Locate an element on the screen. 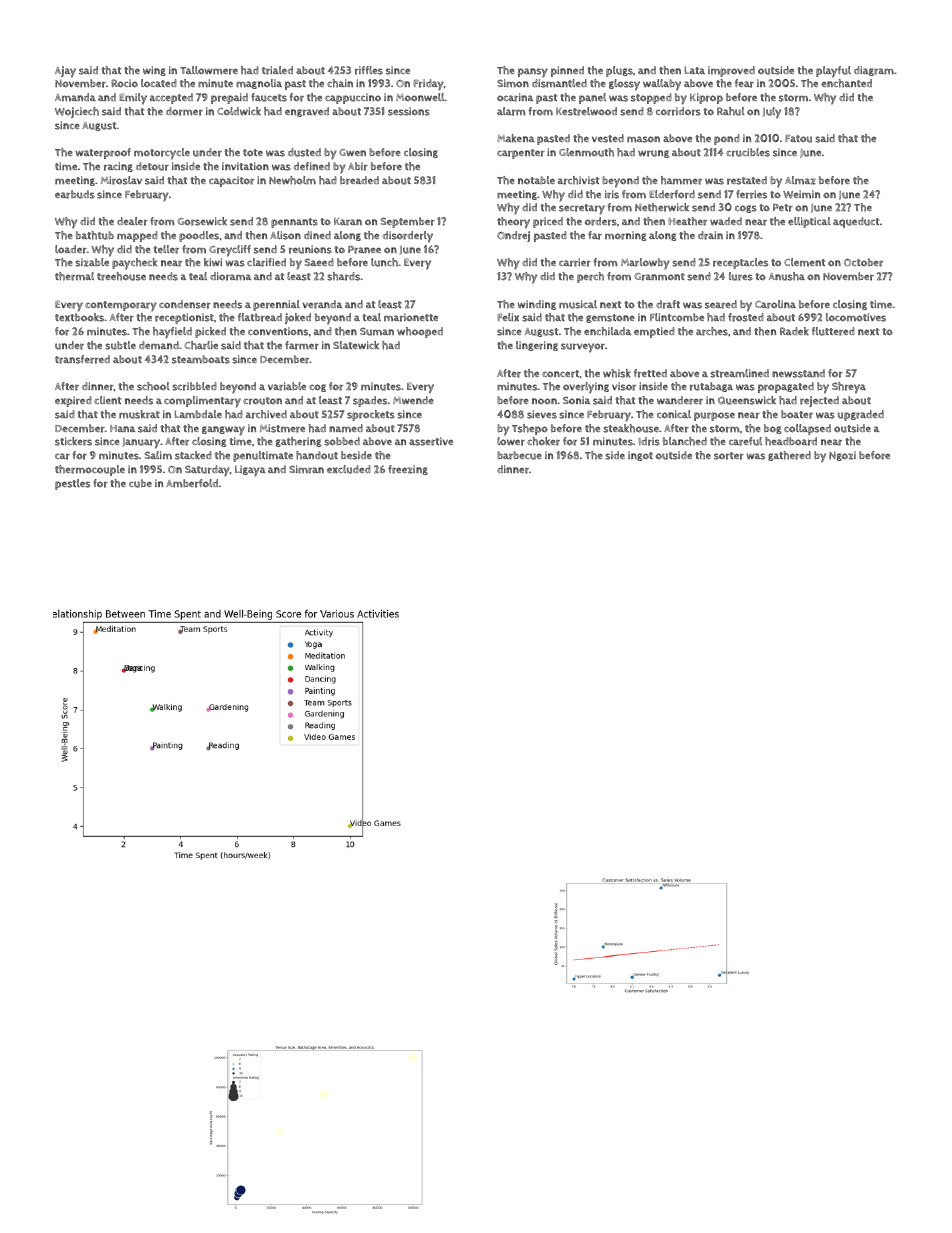 The height and width of the screenshot is (1233, 952). locomotives is located at coordinates (856, 317).
